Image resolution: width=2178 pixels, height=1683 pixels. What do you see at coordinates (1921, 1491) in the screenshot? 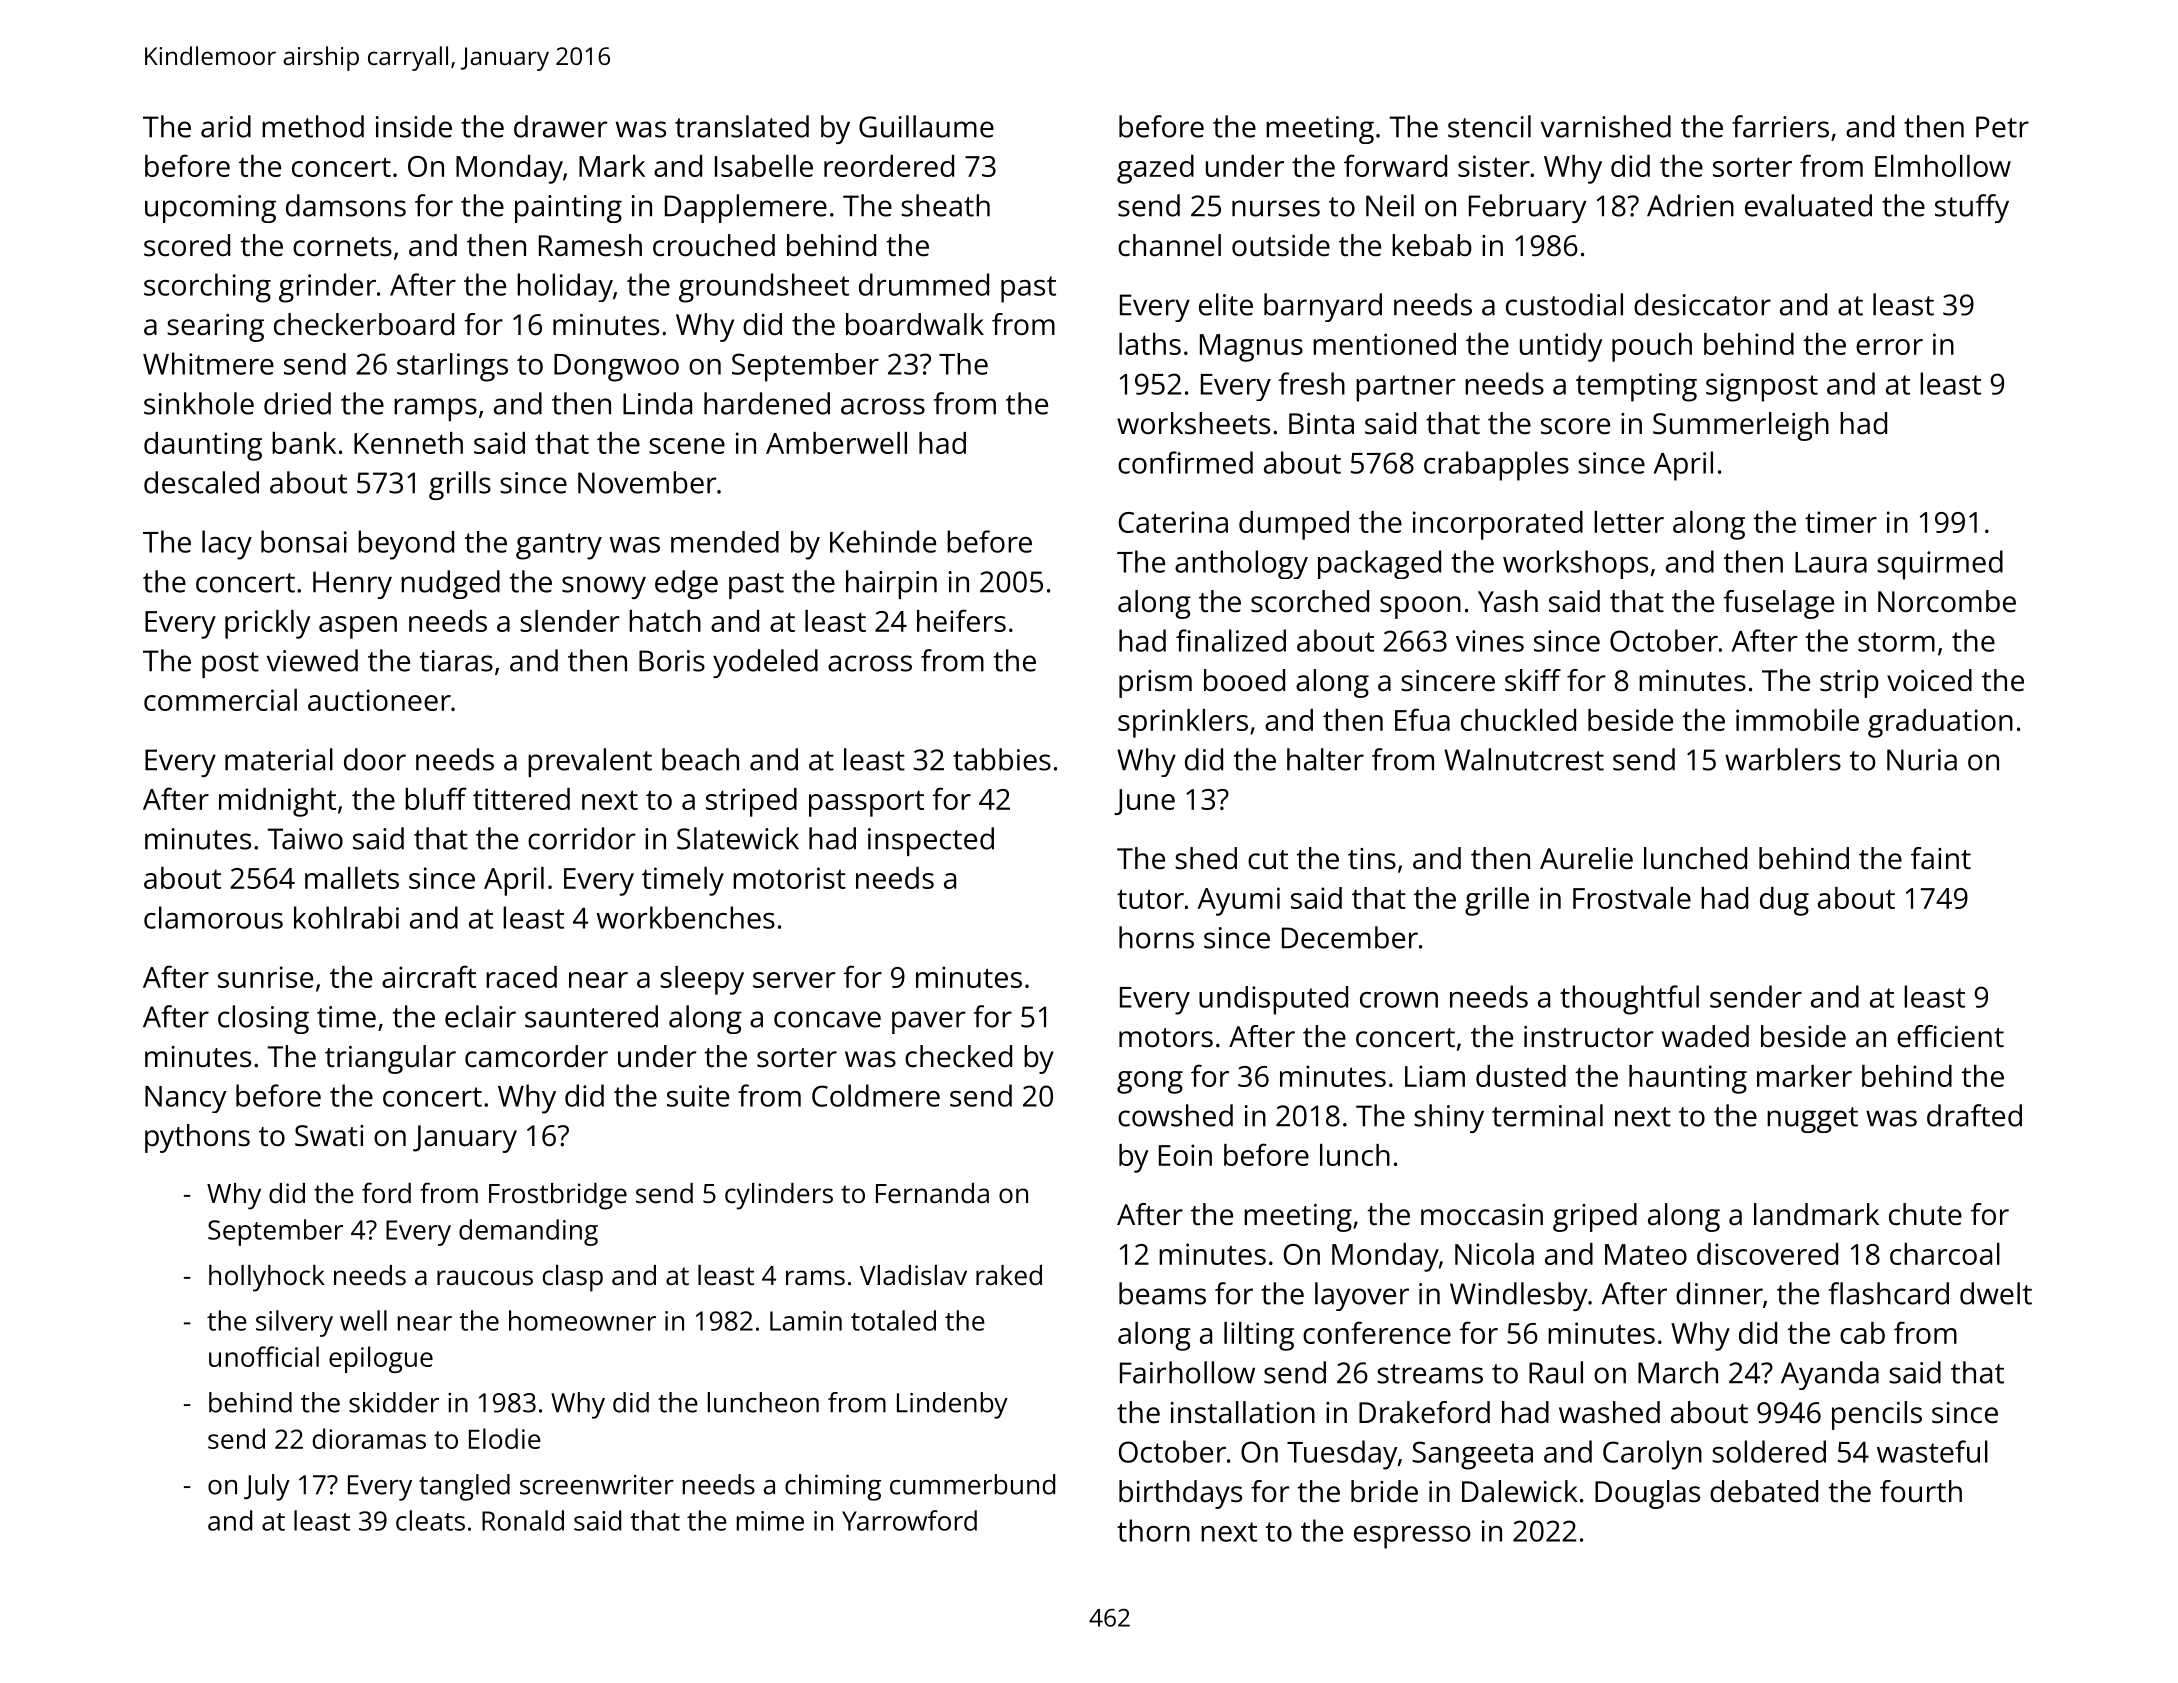
I see `fourth` at bounding box center [1921, 1491].
